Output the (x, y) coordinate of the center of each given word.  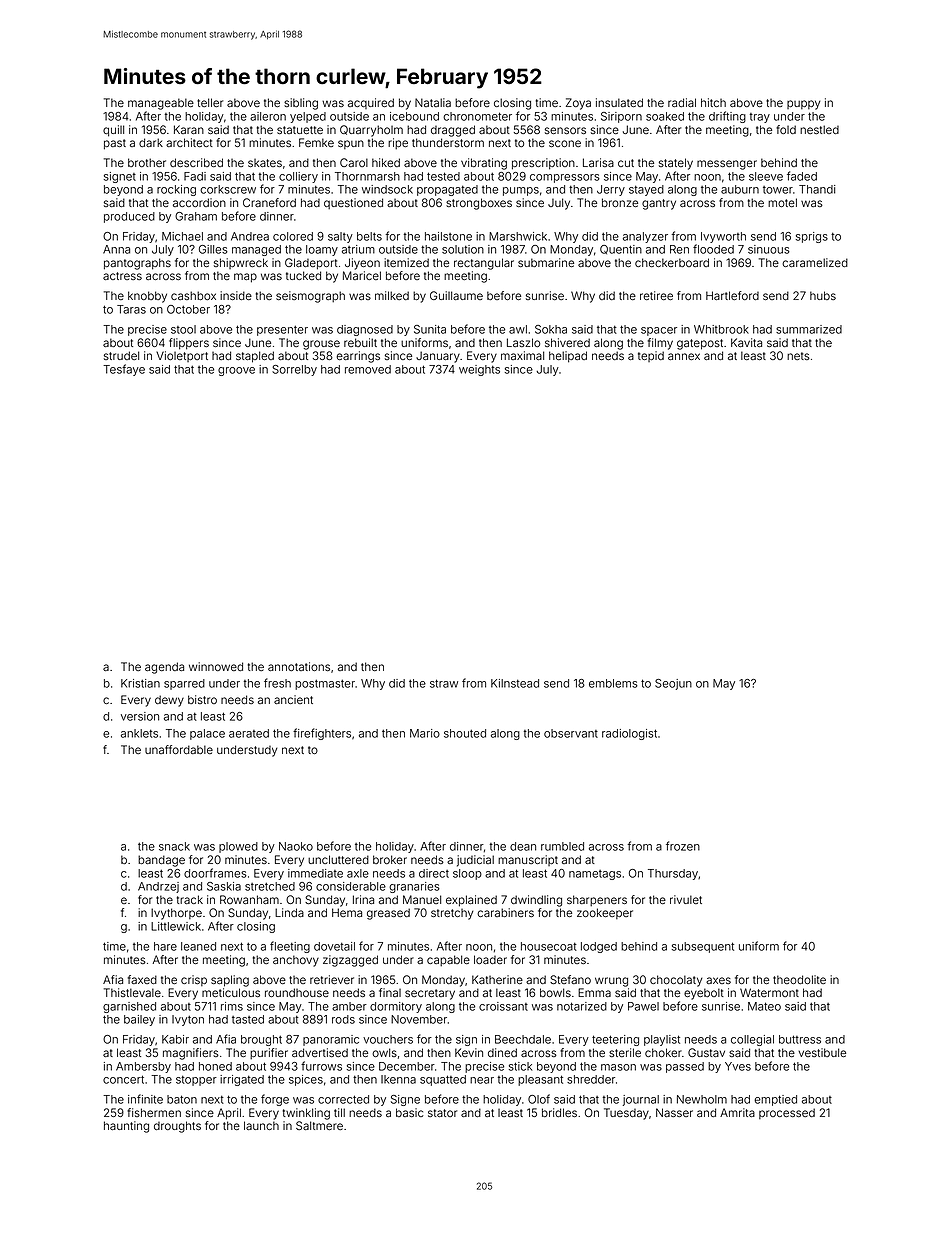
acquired (371, 103)
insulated (619, 102)
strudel (121, 355)
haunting (126, 1127)
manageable (161, 104)
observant (571, 733)
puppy (803, 105)
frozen (683, 846)
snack (174, 846)
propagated (447, 190)
